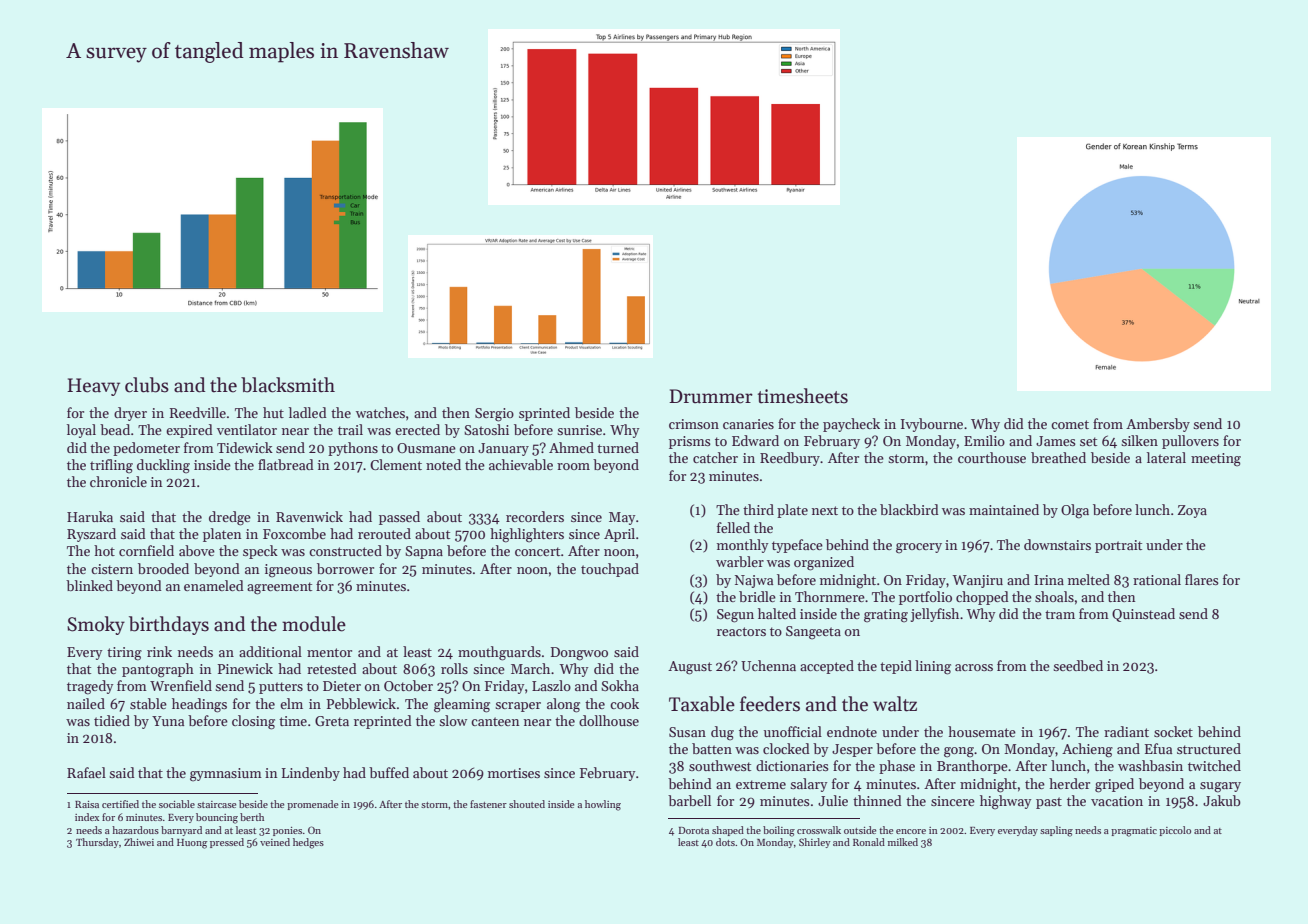  What do you see at coordinates (711, 396) in the screenshot?
I see `Drummer` at bounding box center [711, 396].
